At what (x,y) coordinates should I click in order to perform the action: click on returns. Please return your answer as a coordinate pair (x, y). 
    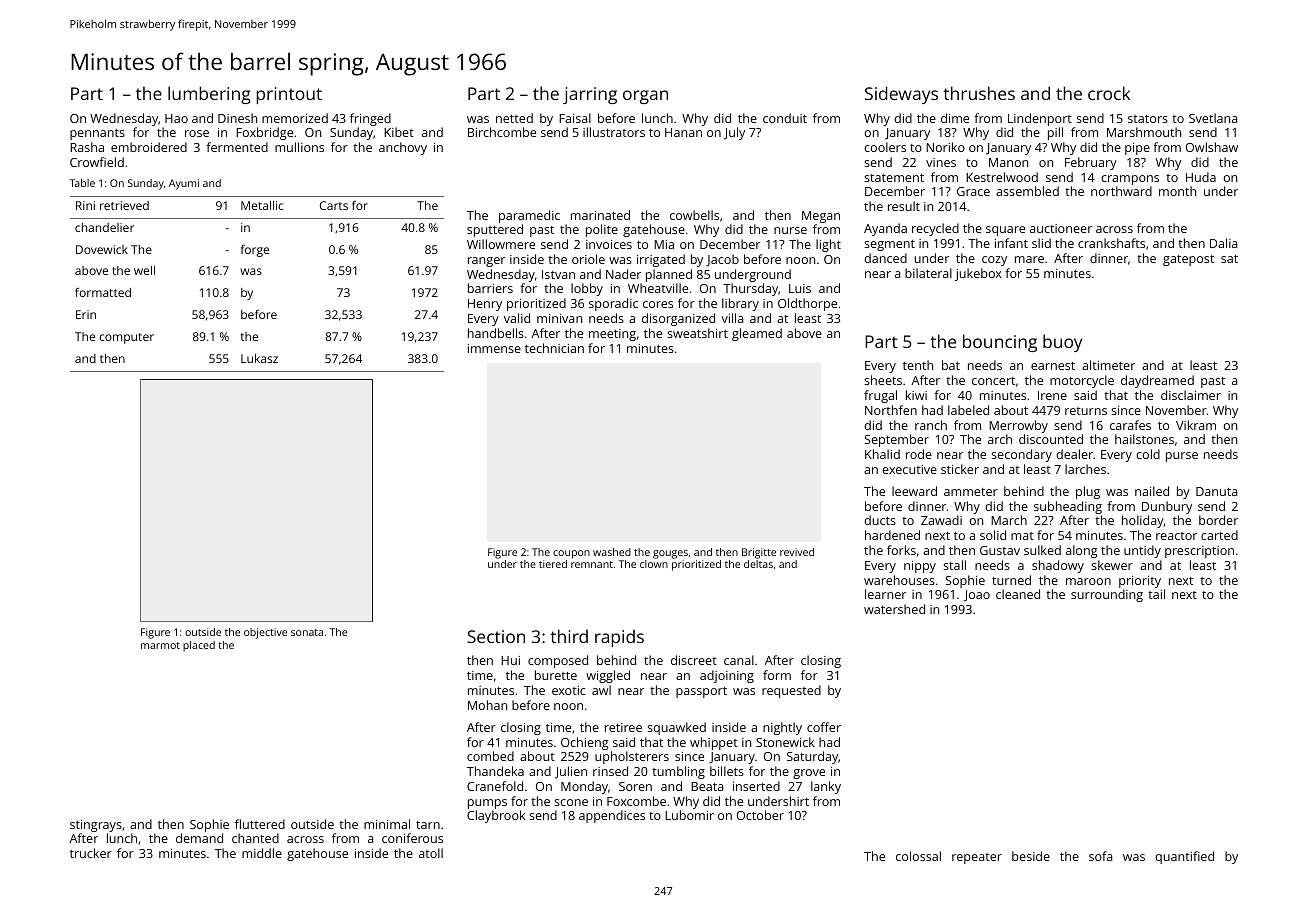
    Looking at the image, I should click on (1086, 411).
